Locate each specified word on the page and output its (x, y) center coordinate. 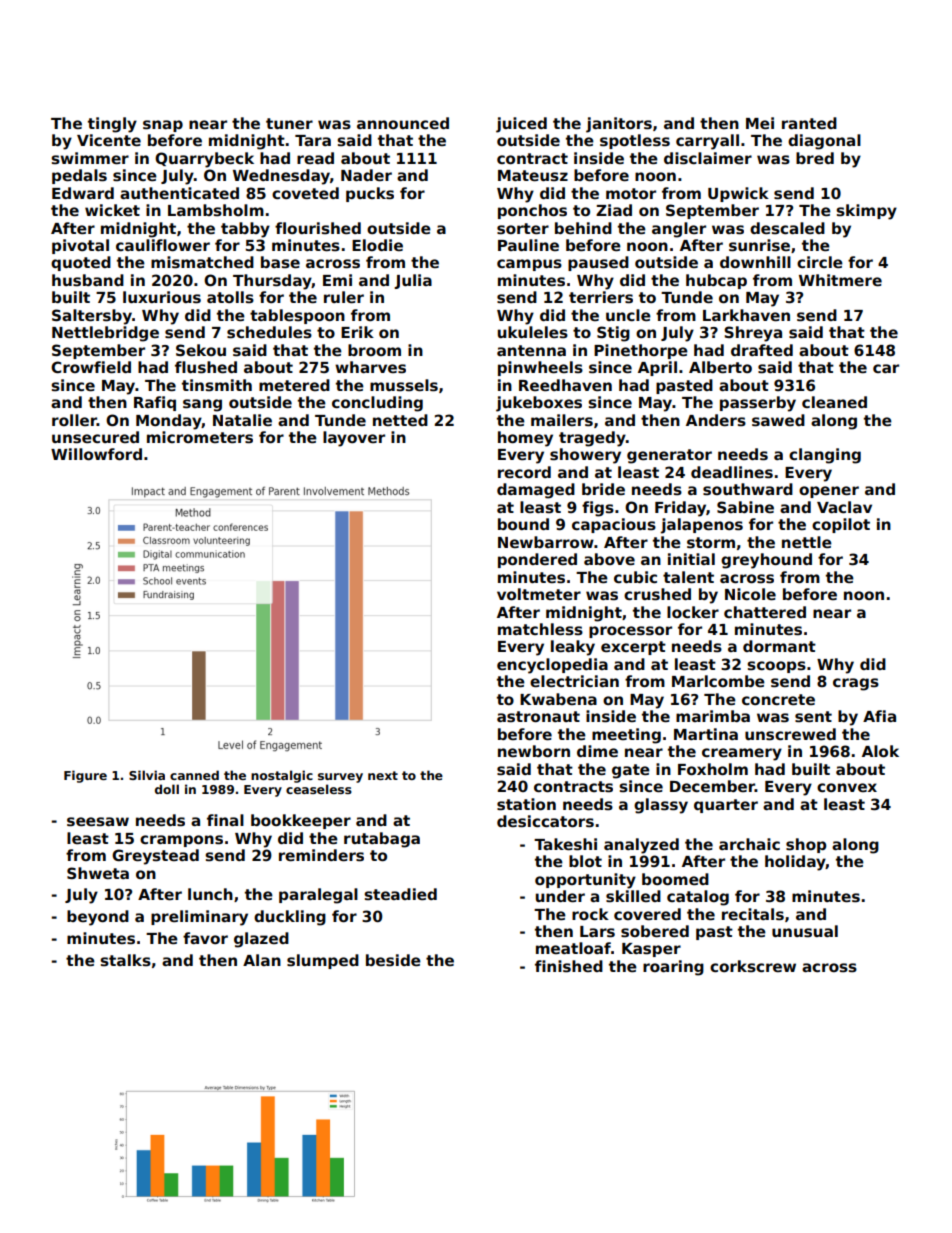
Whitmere (840, 280)
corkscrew (753, 966)
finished (569, 966)
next (383, 775)
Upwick (738, 194)
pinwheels (540, 368)
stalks (125, 960)
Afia (879, 716)
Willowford (96, 454)
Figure (85, 776)
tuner (289, 123)
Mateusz (533, 176)
